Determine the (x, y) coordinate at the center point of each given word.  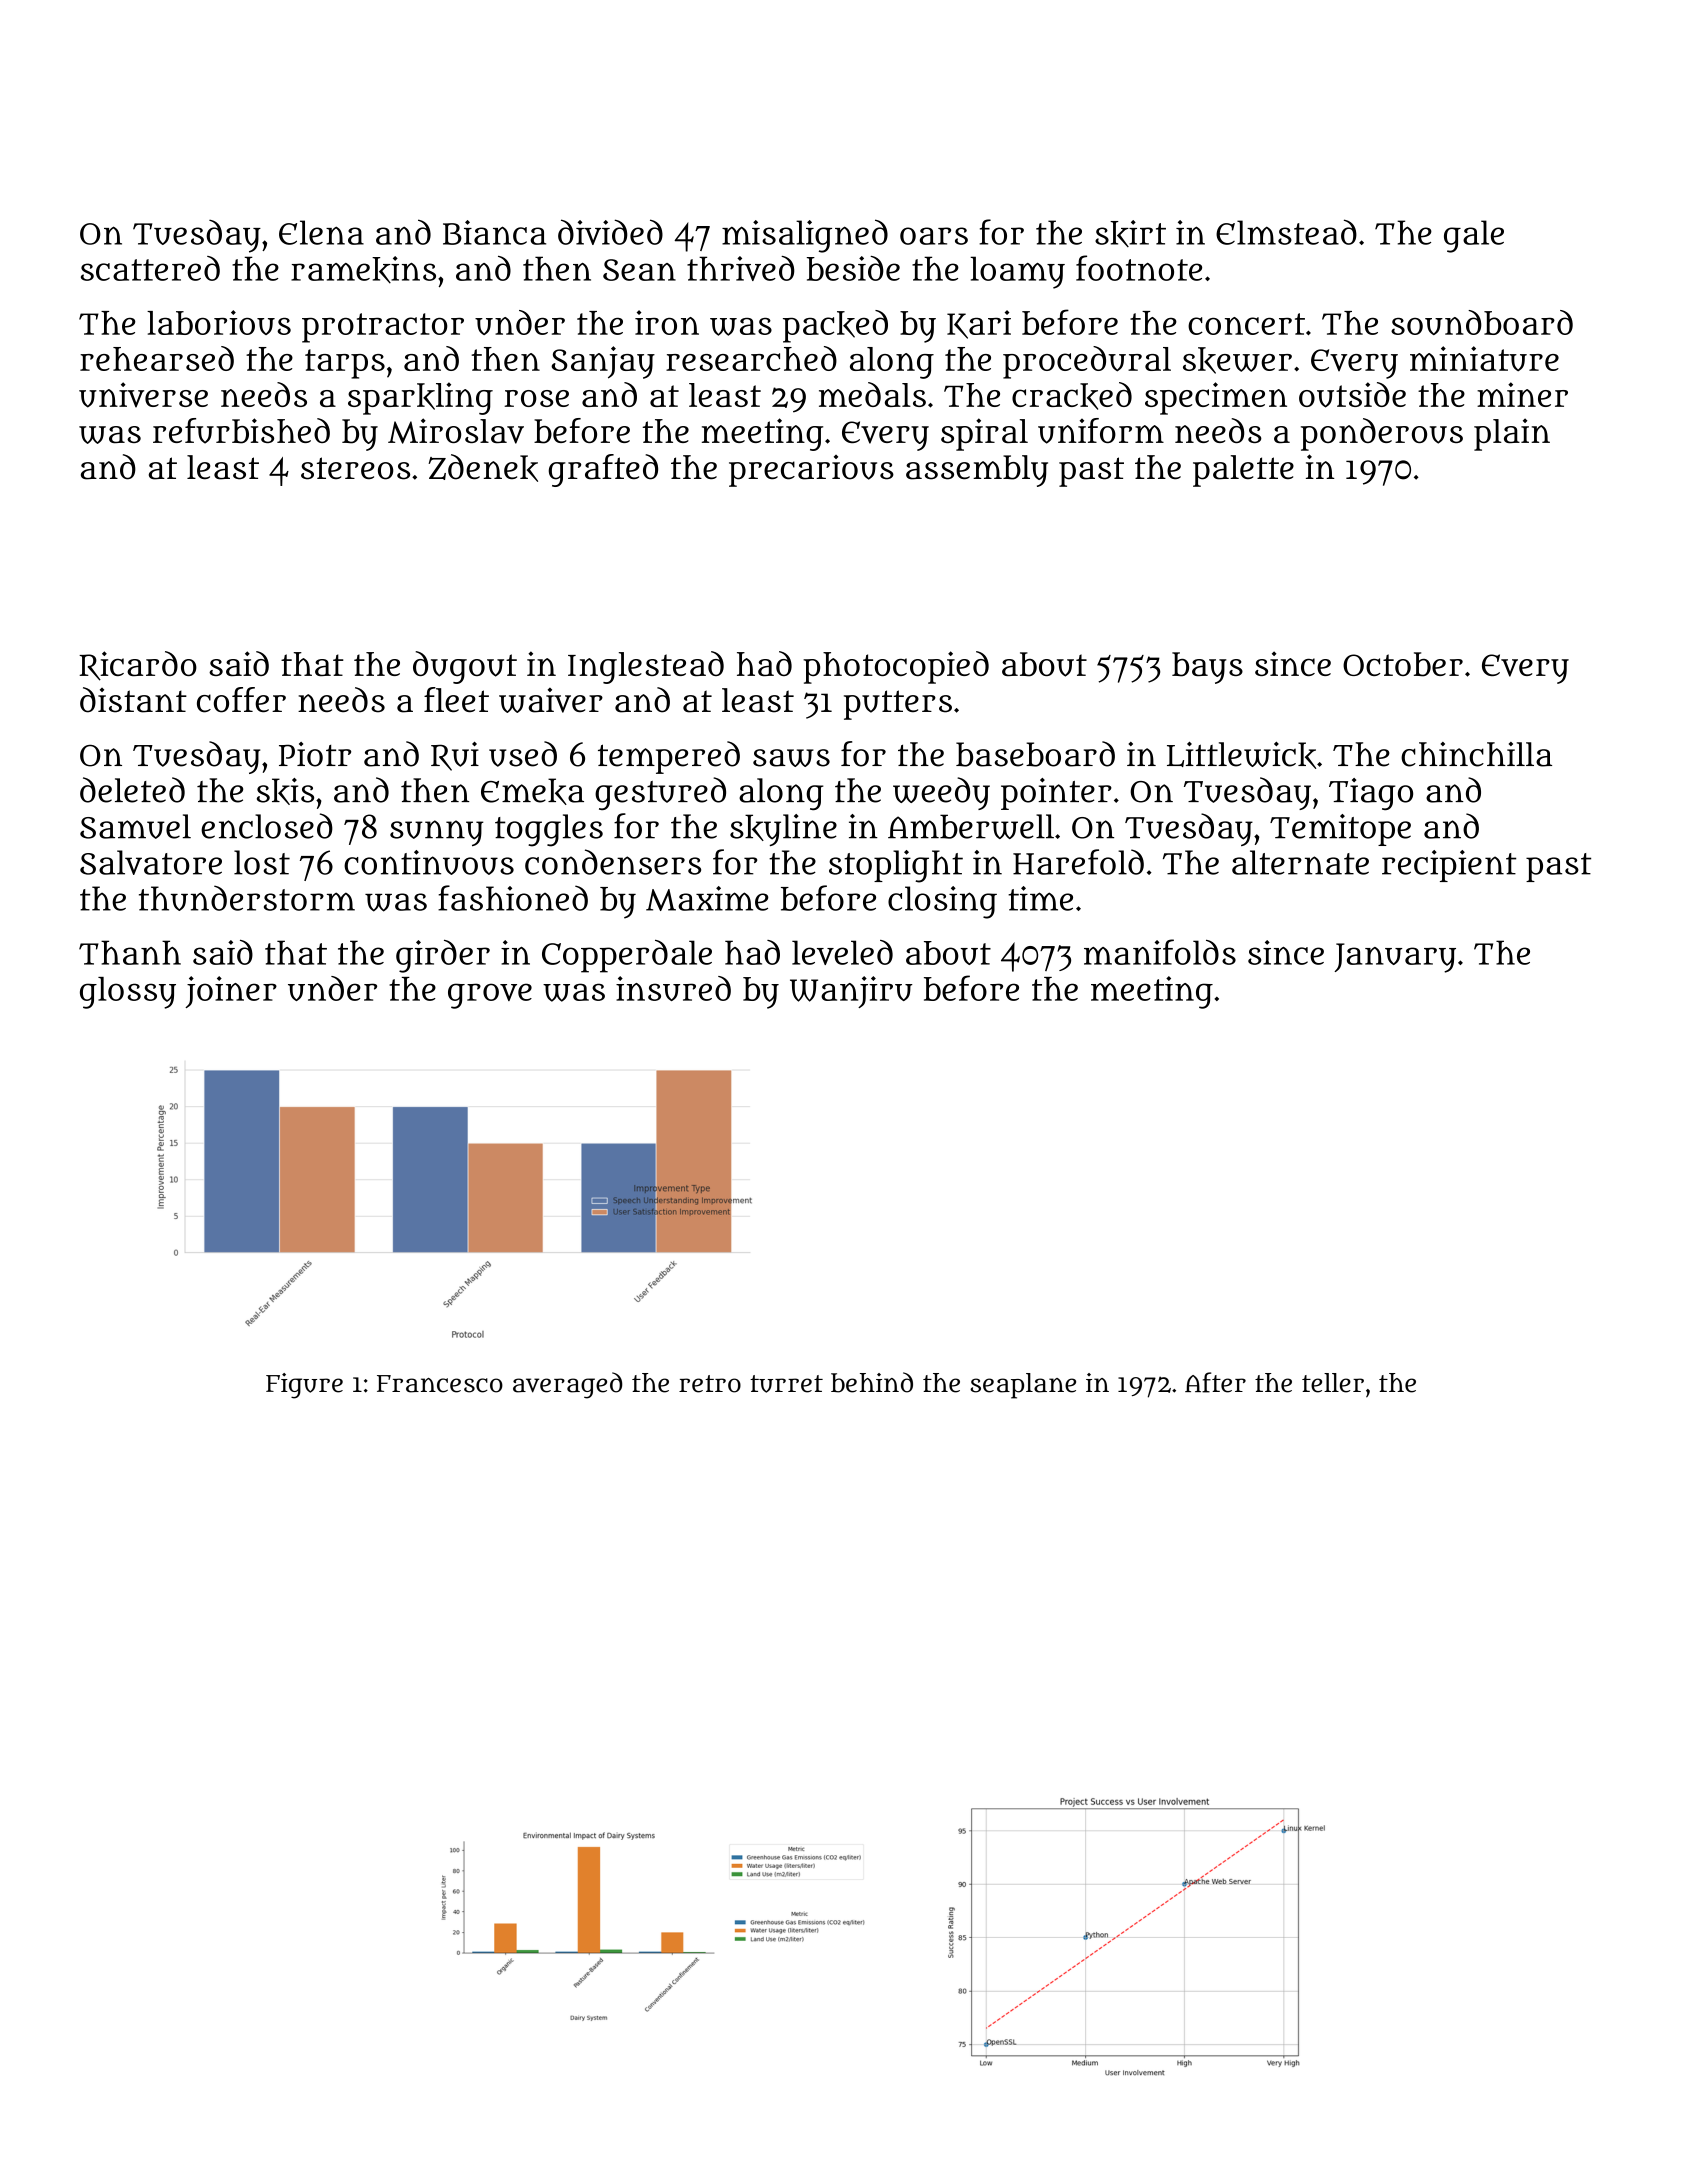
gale (1474, 236)
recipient (1449, 866)
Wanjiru (851, 992)
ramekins (363, 270)
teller (1333, 1383)
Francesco (440, 1384)
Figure (304, 1386)
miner (1522, 394)
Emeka (532, 791)
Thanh (130, 952)
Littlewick (1241, 755)
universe (143, 395)
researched (751, 358)
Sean (639, 270)
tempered (669, 757)
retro (710, 1384)
